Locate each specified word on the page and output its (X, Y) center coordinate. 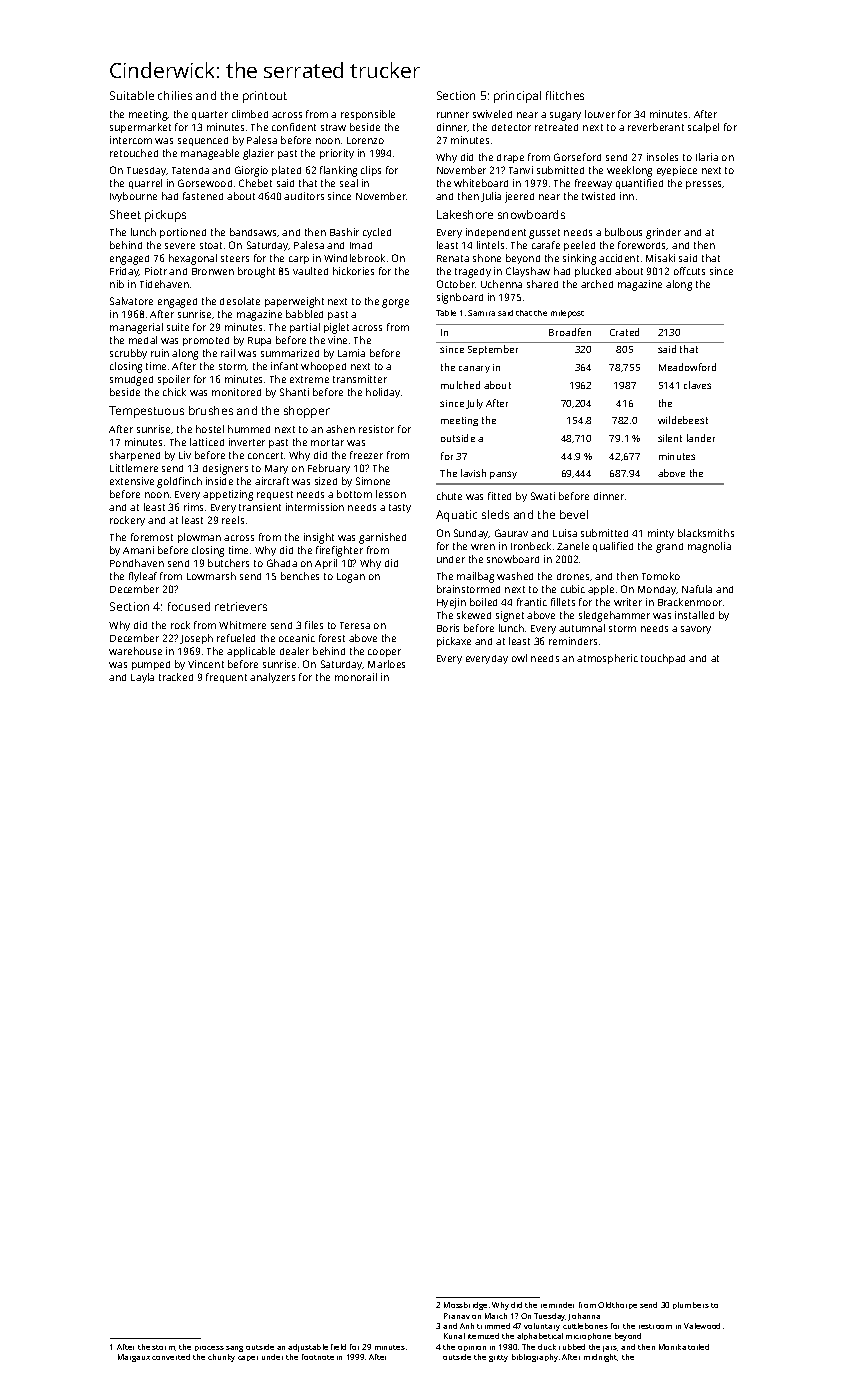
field (338, 1347)
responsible (368, 115)
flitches (565, 95)
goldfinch (179, 482)
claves (697, 385)
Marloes (386, 664)
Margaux (134, 1358)
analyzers (272, 678)
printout (265, 97)
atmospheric (607, 659)
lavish (473, 473)
